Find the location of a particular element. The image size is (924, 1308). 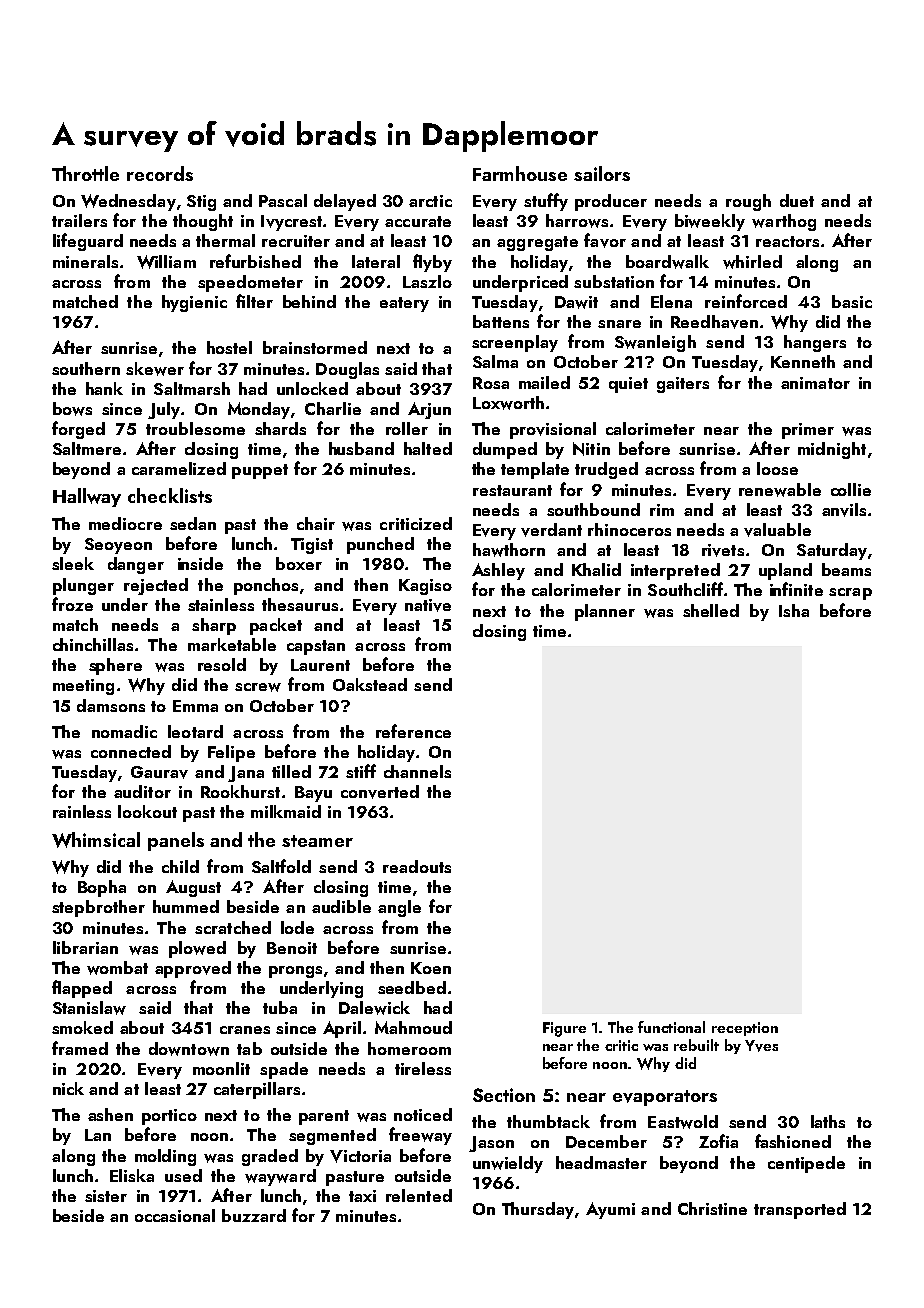

Saltfold is located at coordinates (281, 866).
